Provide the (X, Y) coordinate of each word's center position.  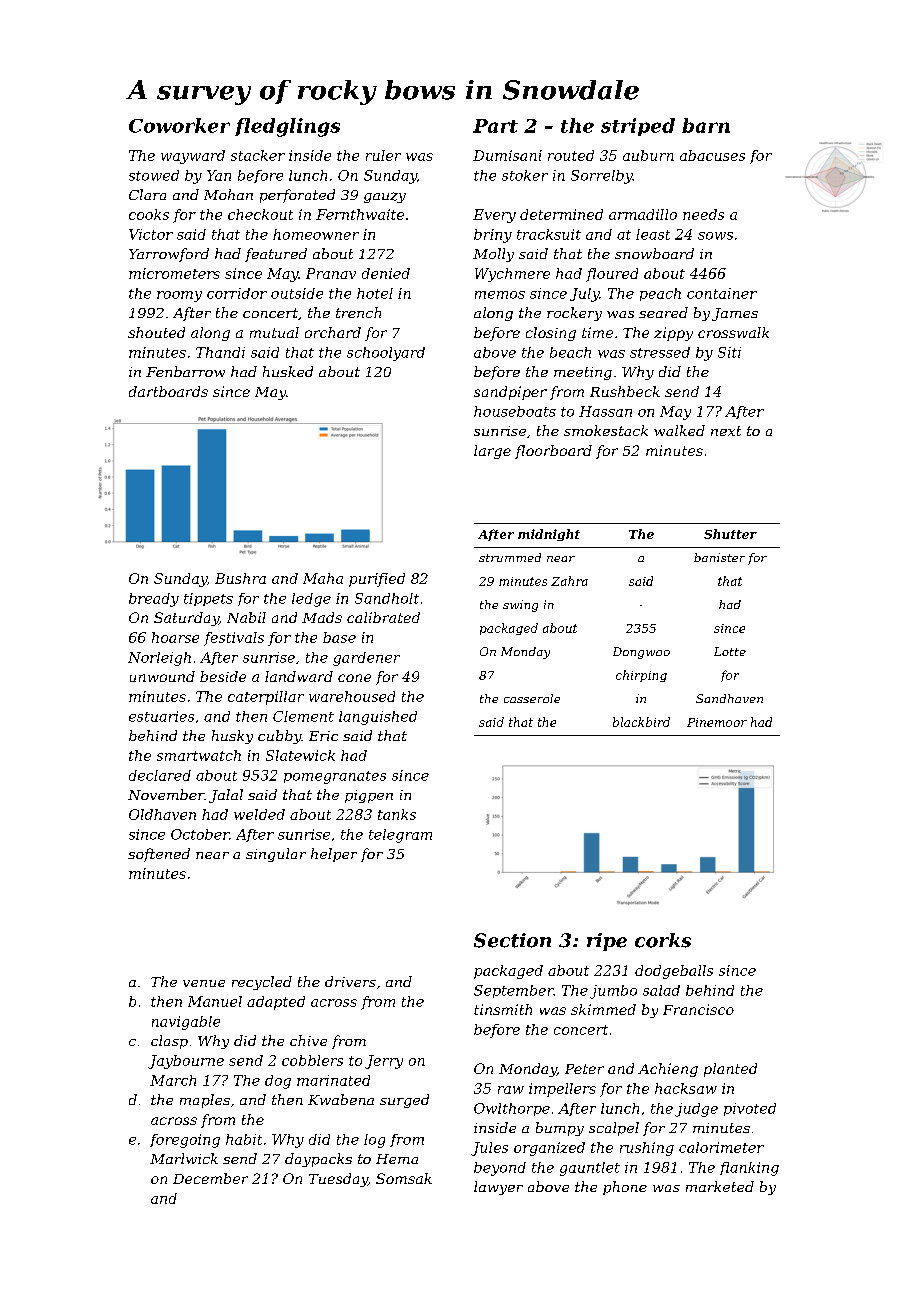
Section (512, 940)
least (653, 234)
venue (204, 983)
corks (663, 940)
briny (493, 236)
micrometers (174, 273)
